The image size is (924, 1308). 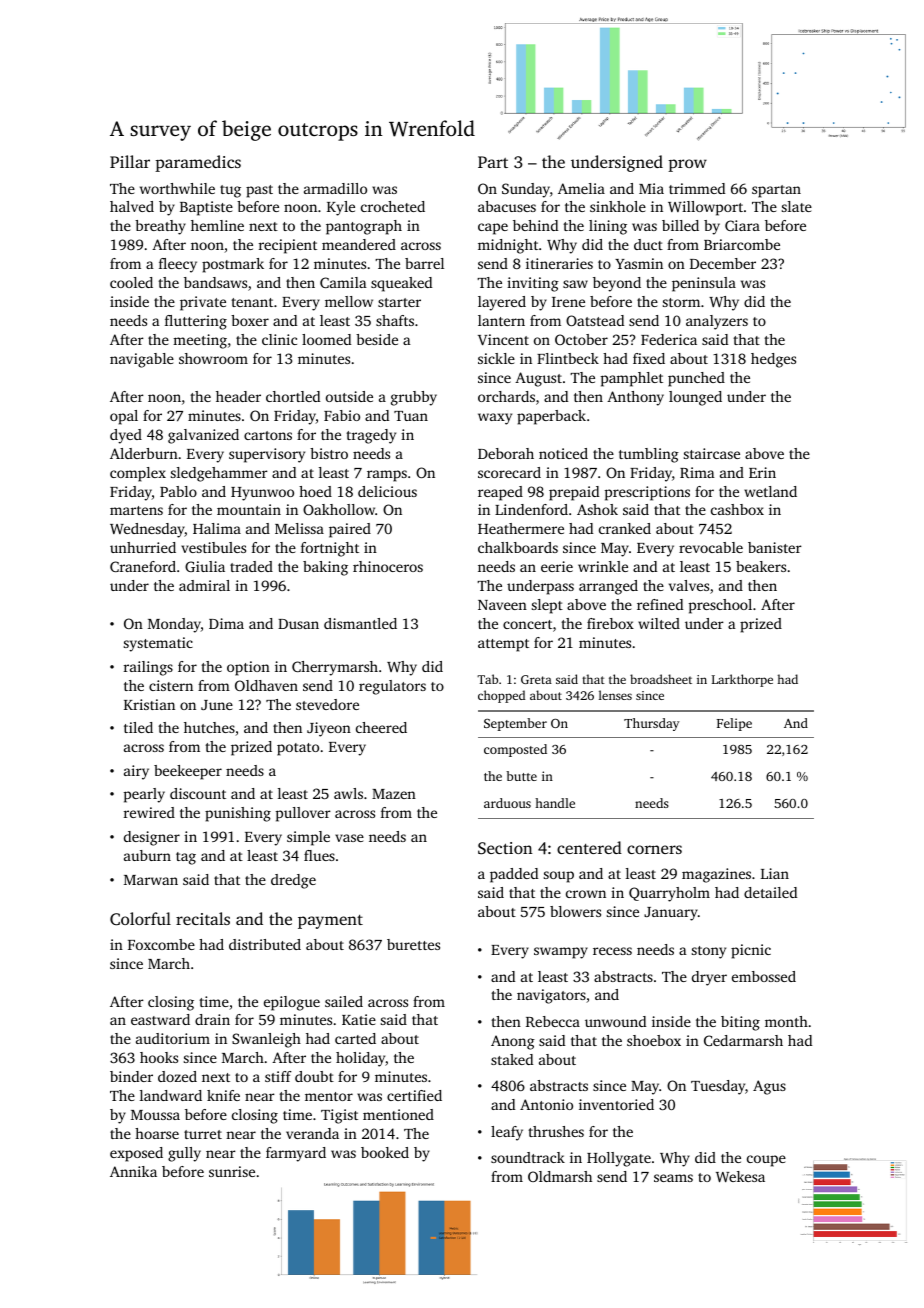 I want to click on halved, so click(x=132, y=206).
